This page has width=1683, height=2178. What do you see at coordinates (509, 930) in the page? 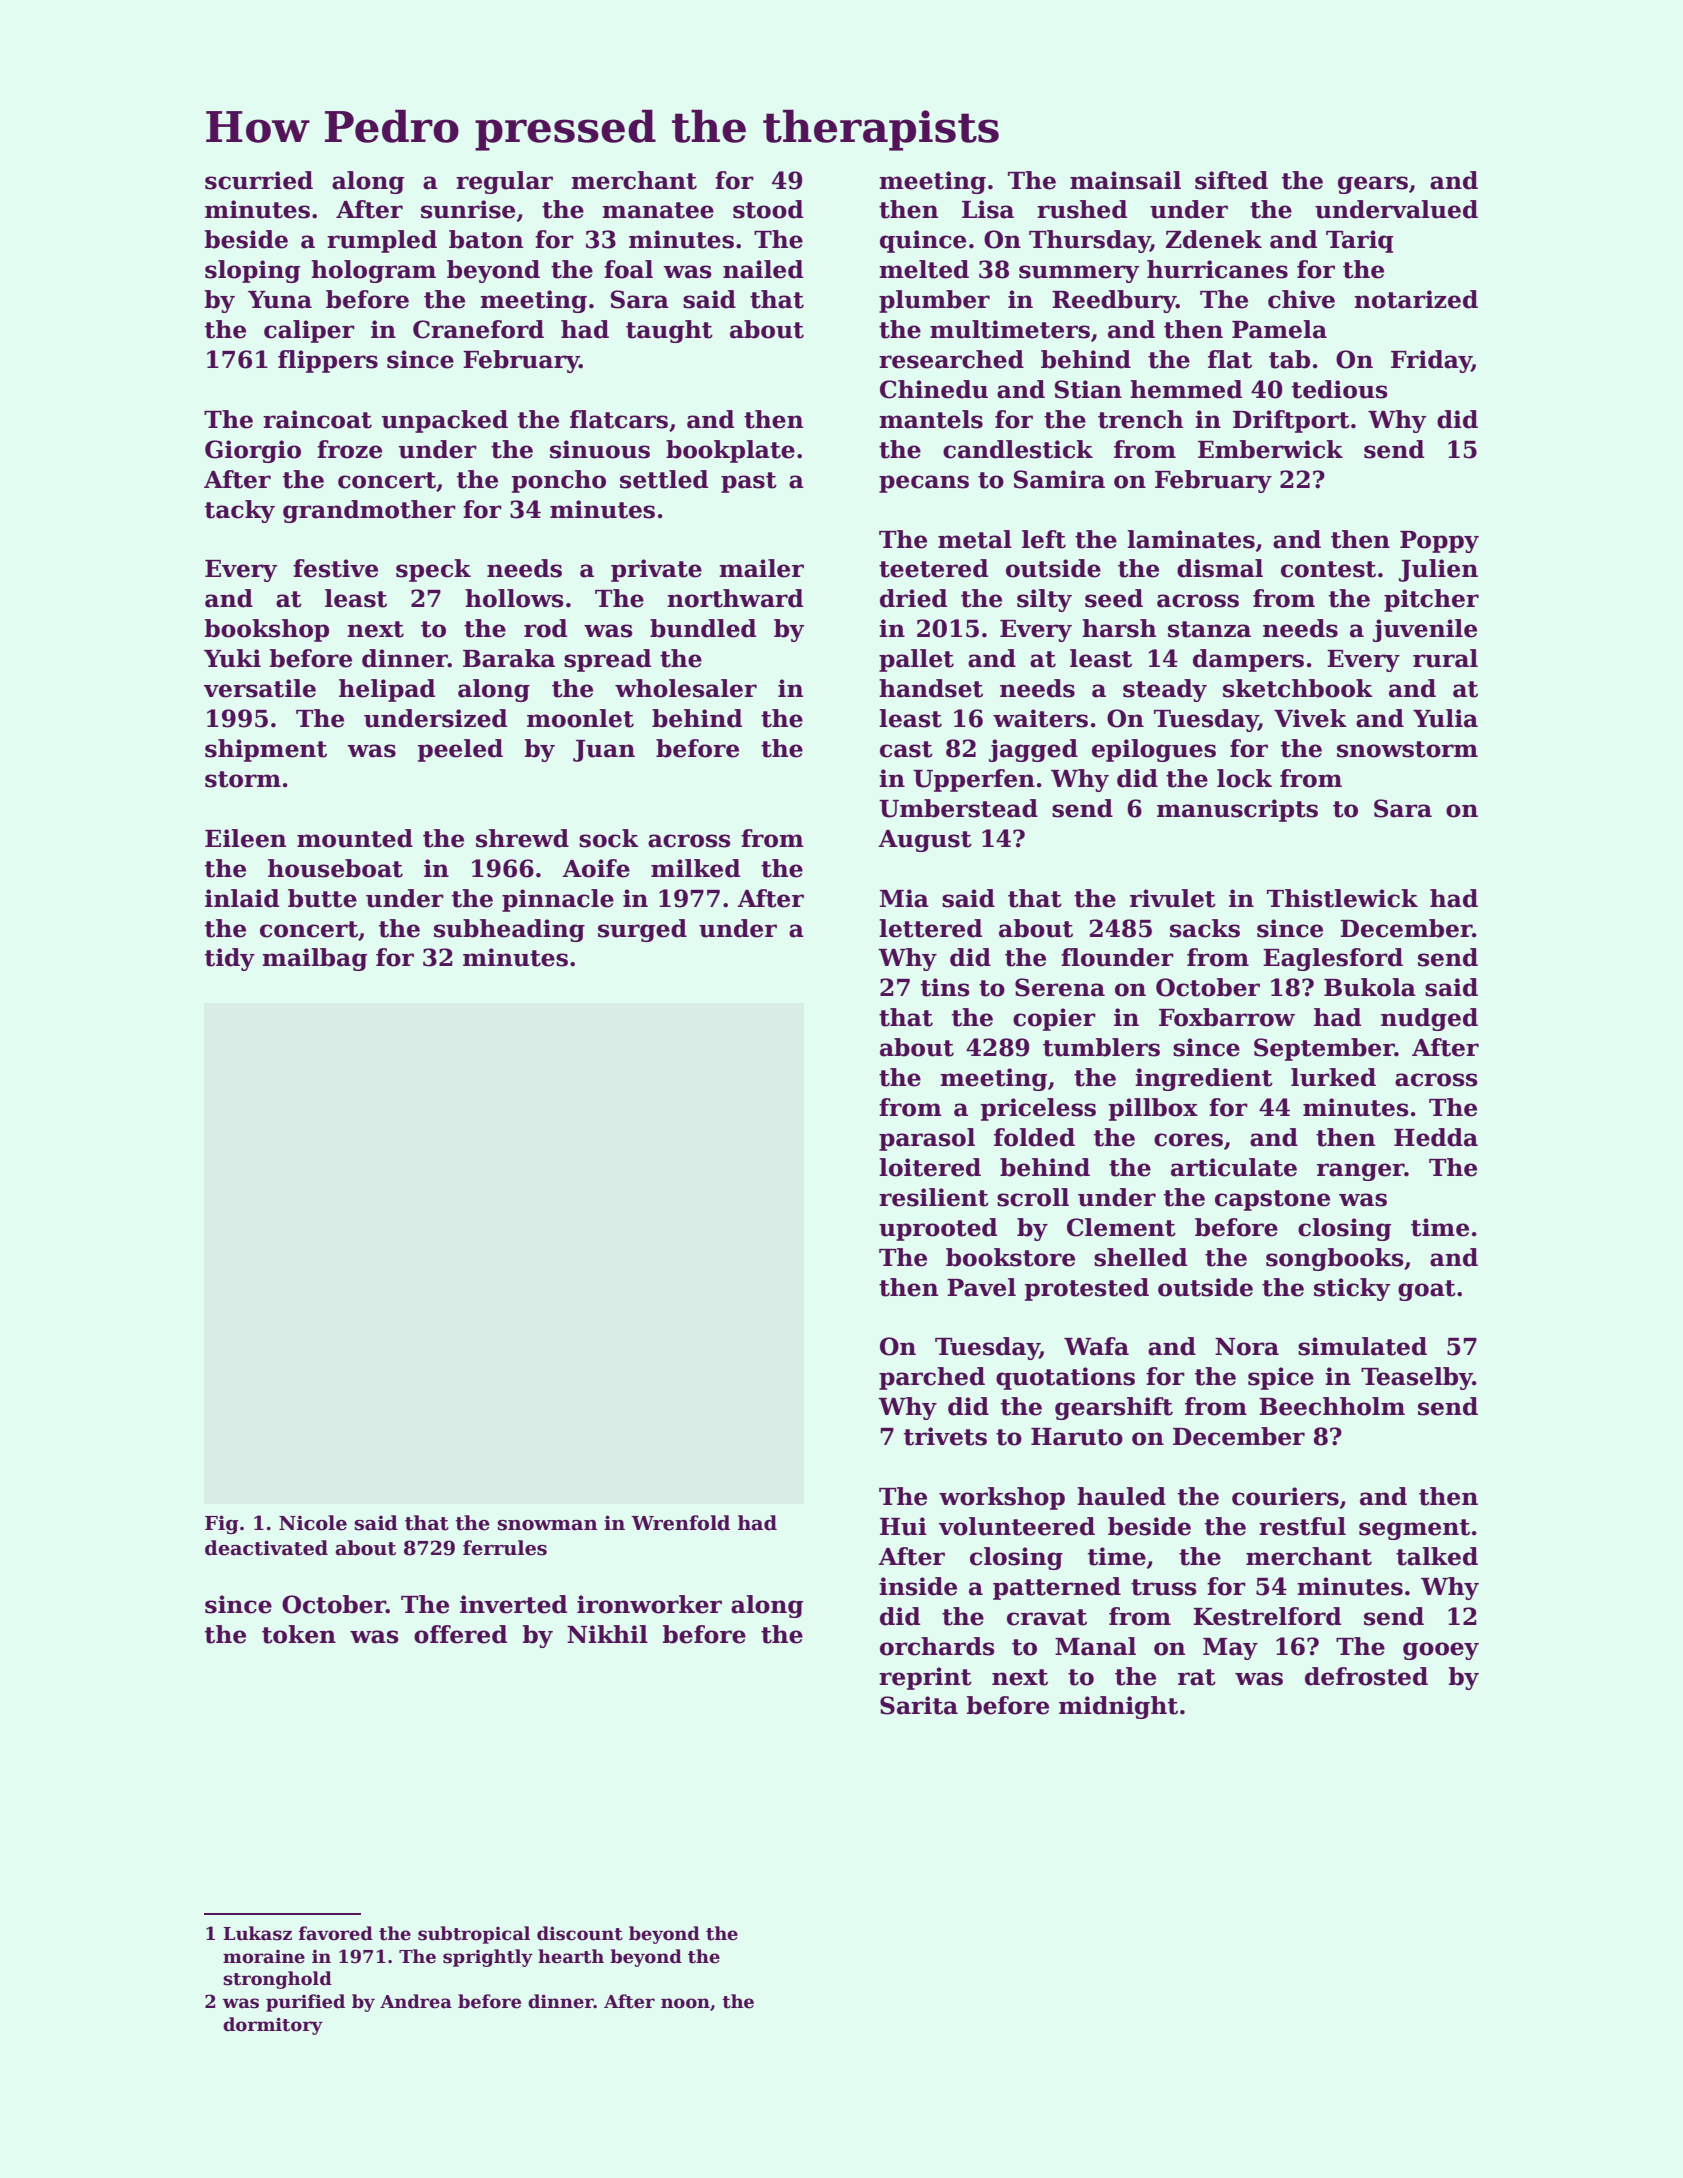
I see `subheading` at bounding box center [509, 930].
